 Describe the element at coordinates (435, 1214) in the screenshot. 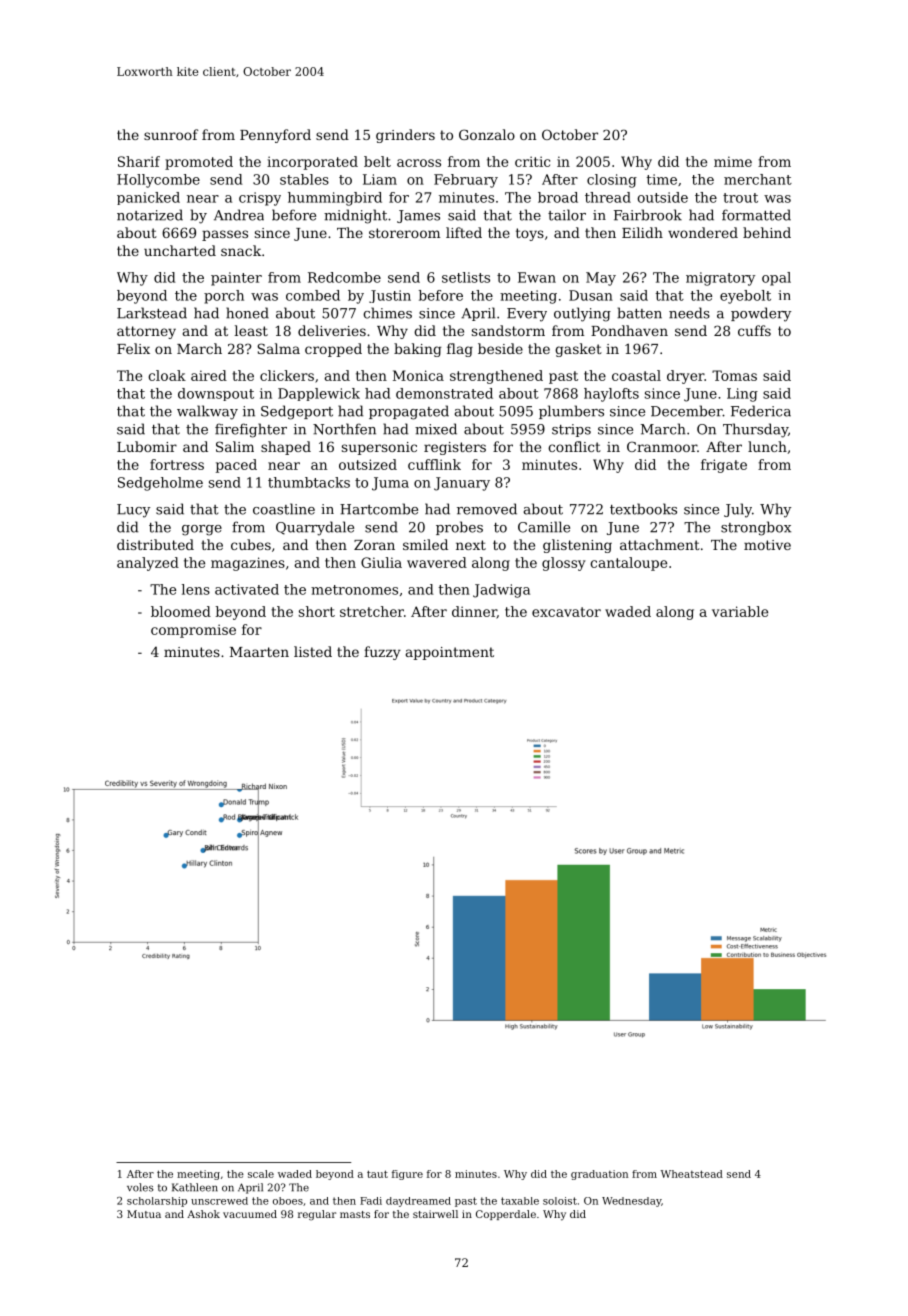

I see `stairwell` at that location.
